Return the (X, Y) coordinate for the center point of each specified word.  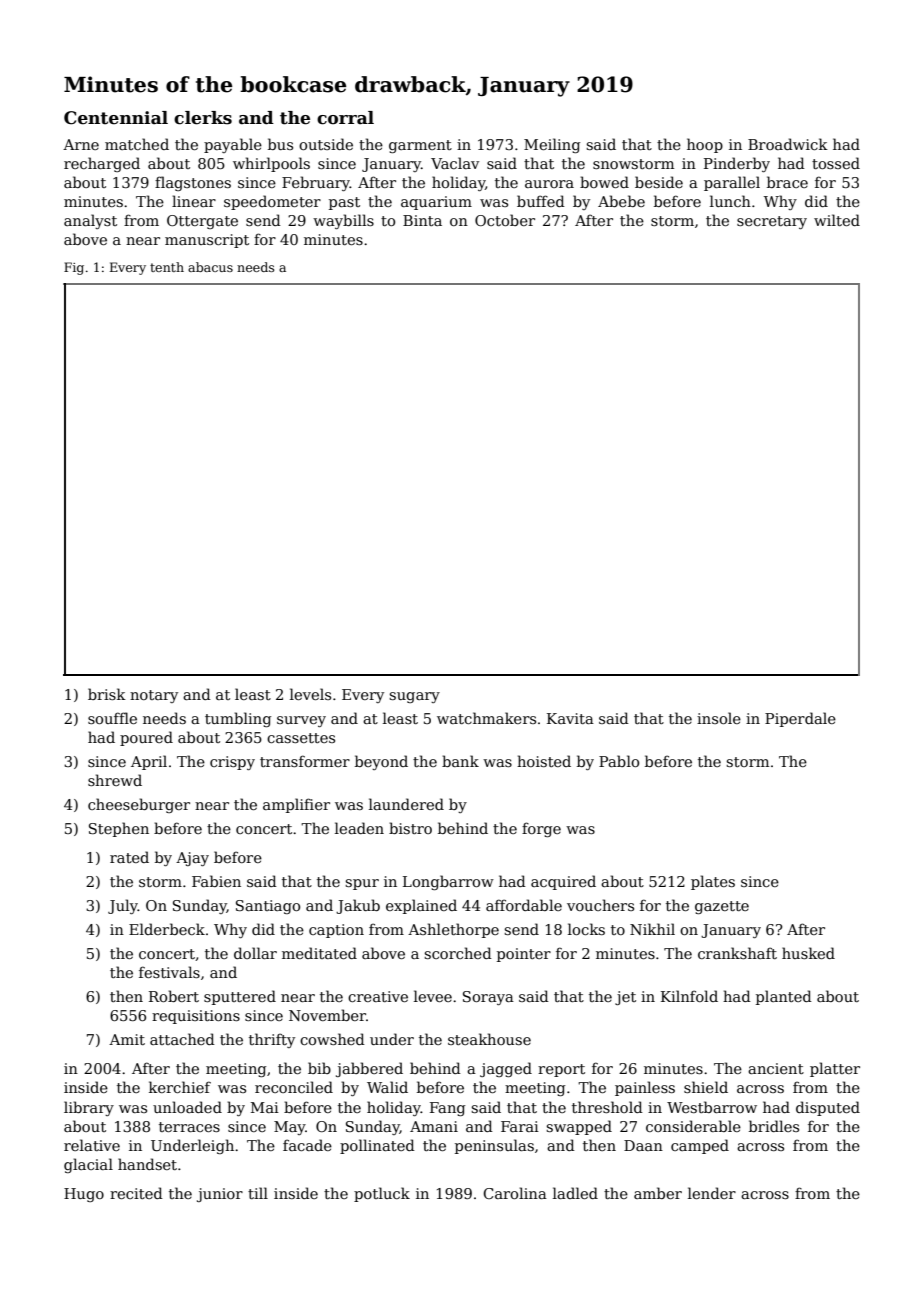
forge (541, 829)
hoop (705, 145)
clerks (203, 118)
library (89, 1108)
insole (719, 718)
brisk (107, 694)
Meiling (552, 145)
